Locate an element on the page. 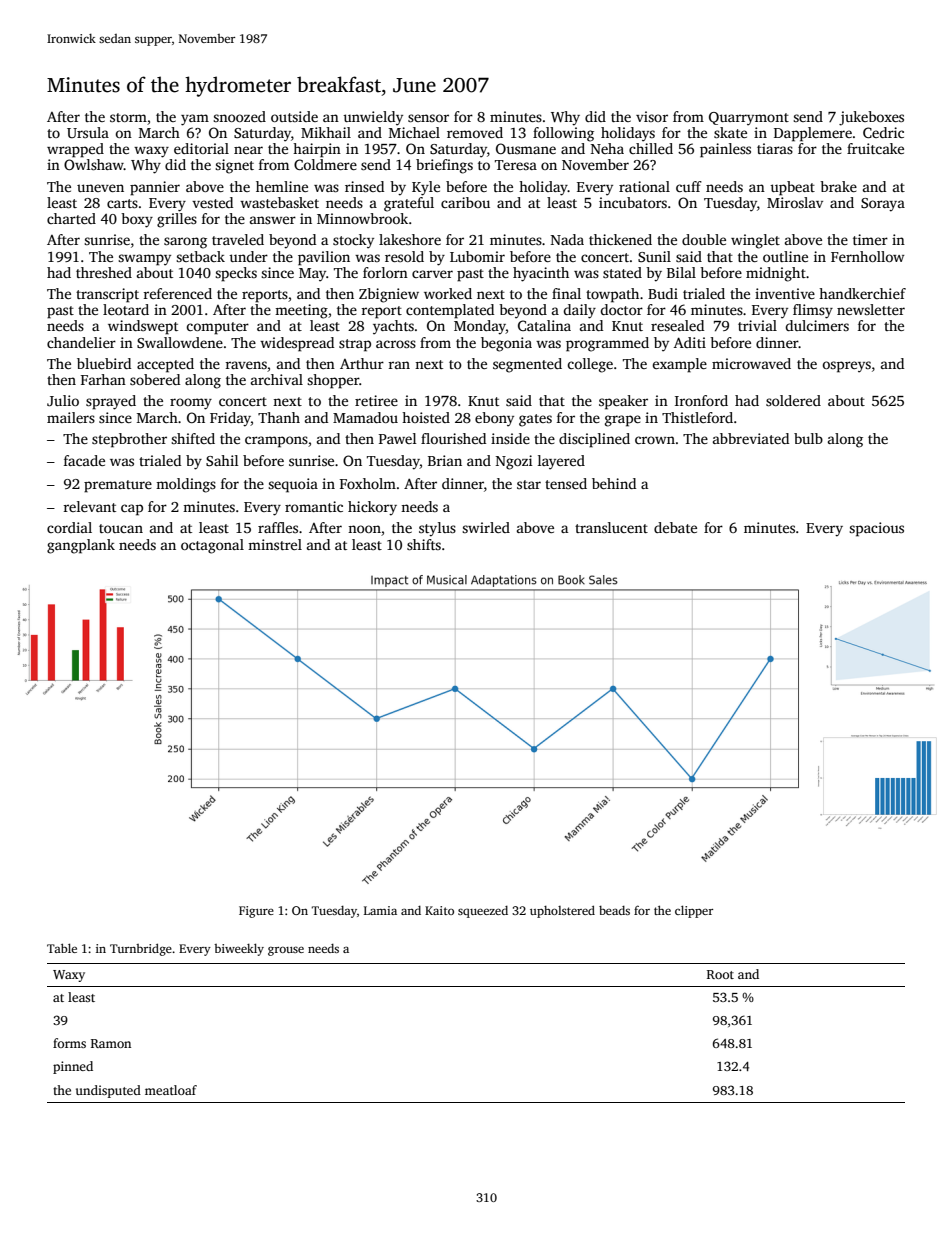 This document has width=952, height=1233. meatloaf is located at coordinates (171, 1090).
